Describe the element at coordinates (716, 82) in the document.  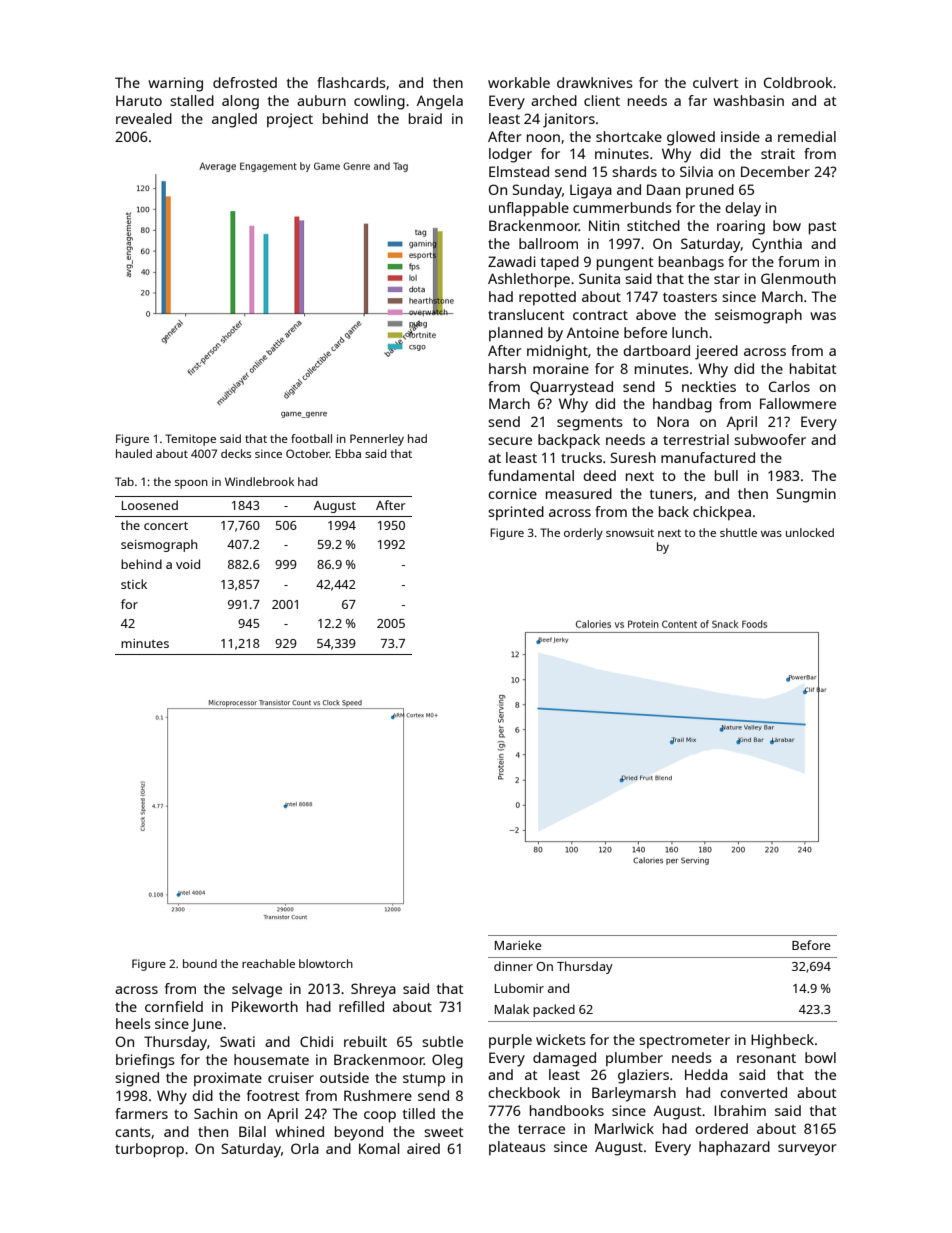
I see `culvert` at that location.
